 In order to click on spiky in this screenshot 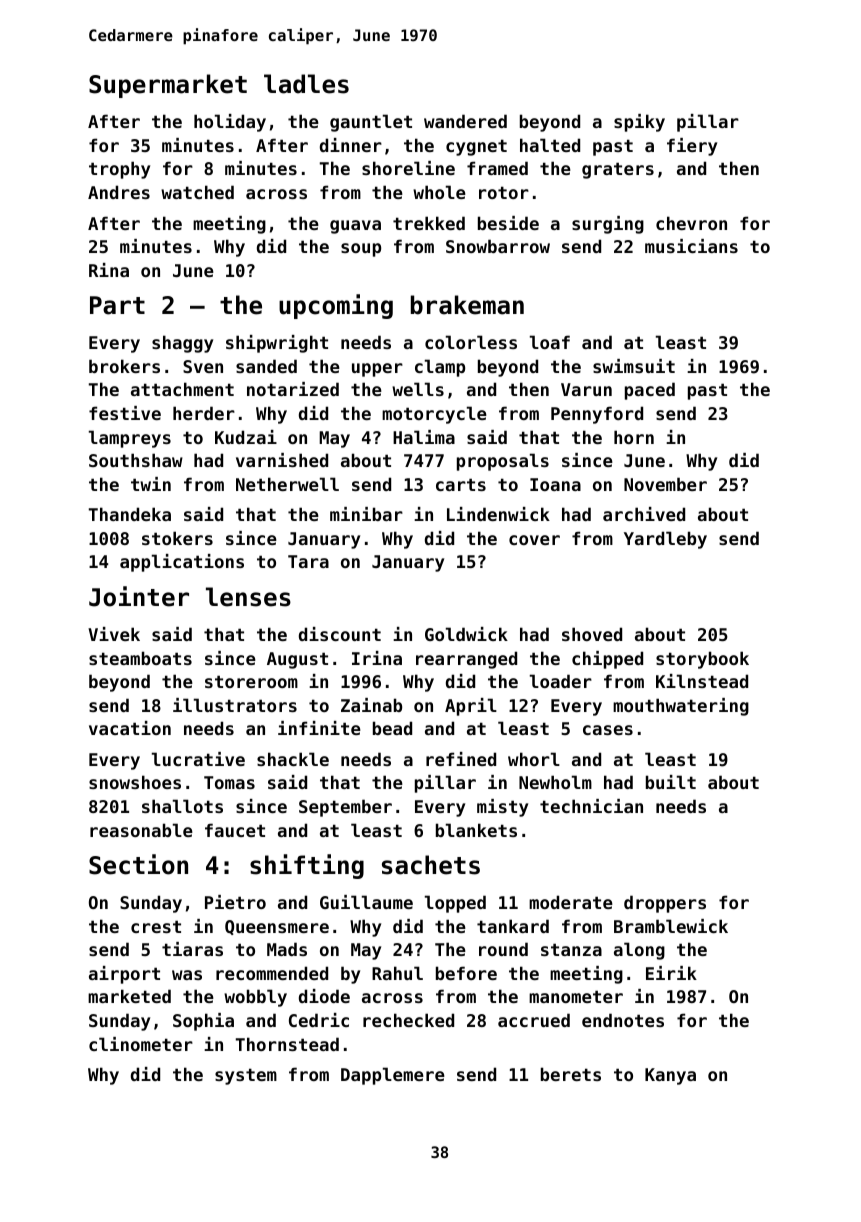, I will do `click(639, 123)`.
